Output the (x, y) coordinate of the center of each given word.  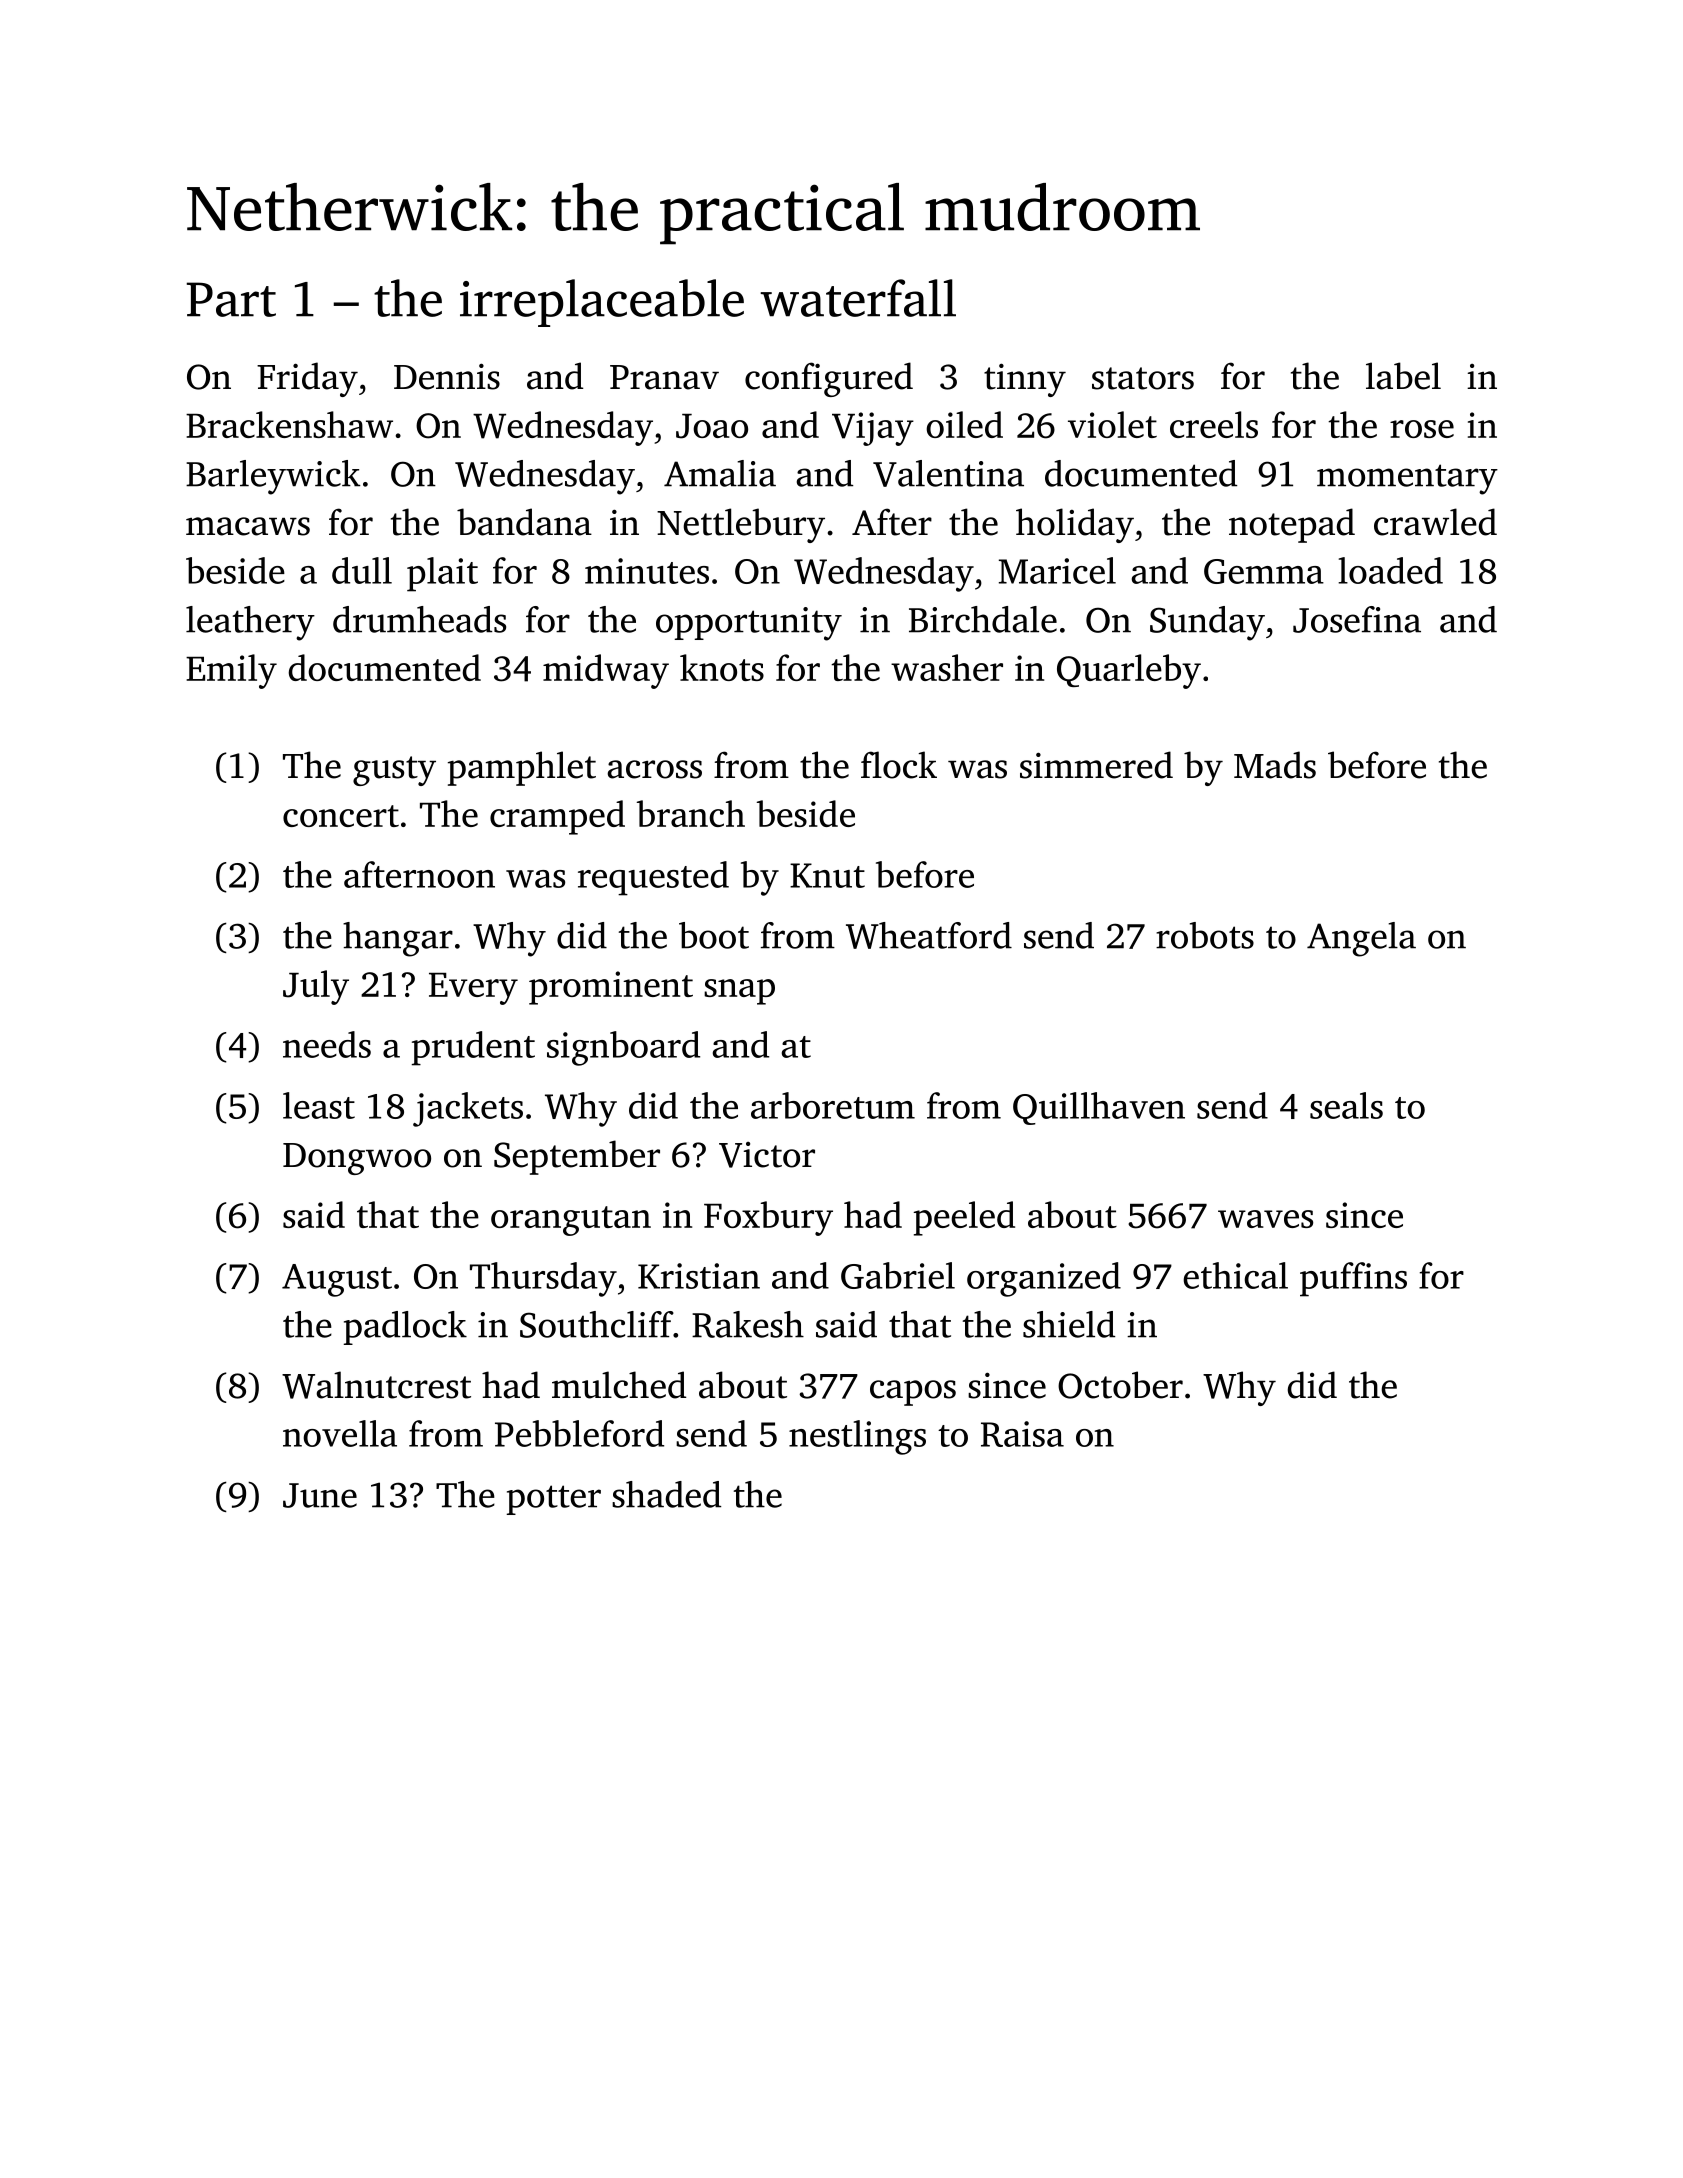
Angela (1361, 939)
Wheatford (929, 935)
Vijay (873, 429)
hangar (398, 939)
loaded (1390, 570)
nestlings (857, 1437)
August (337, 1280)
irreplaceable (602, 303)
